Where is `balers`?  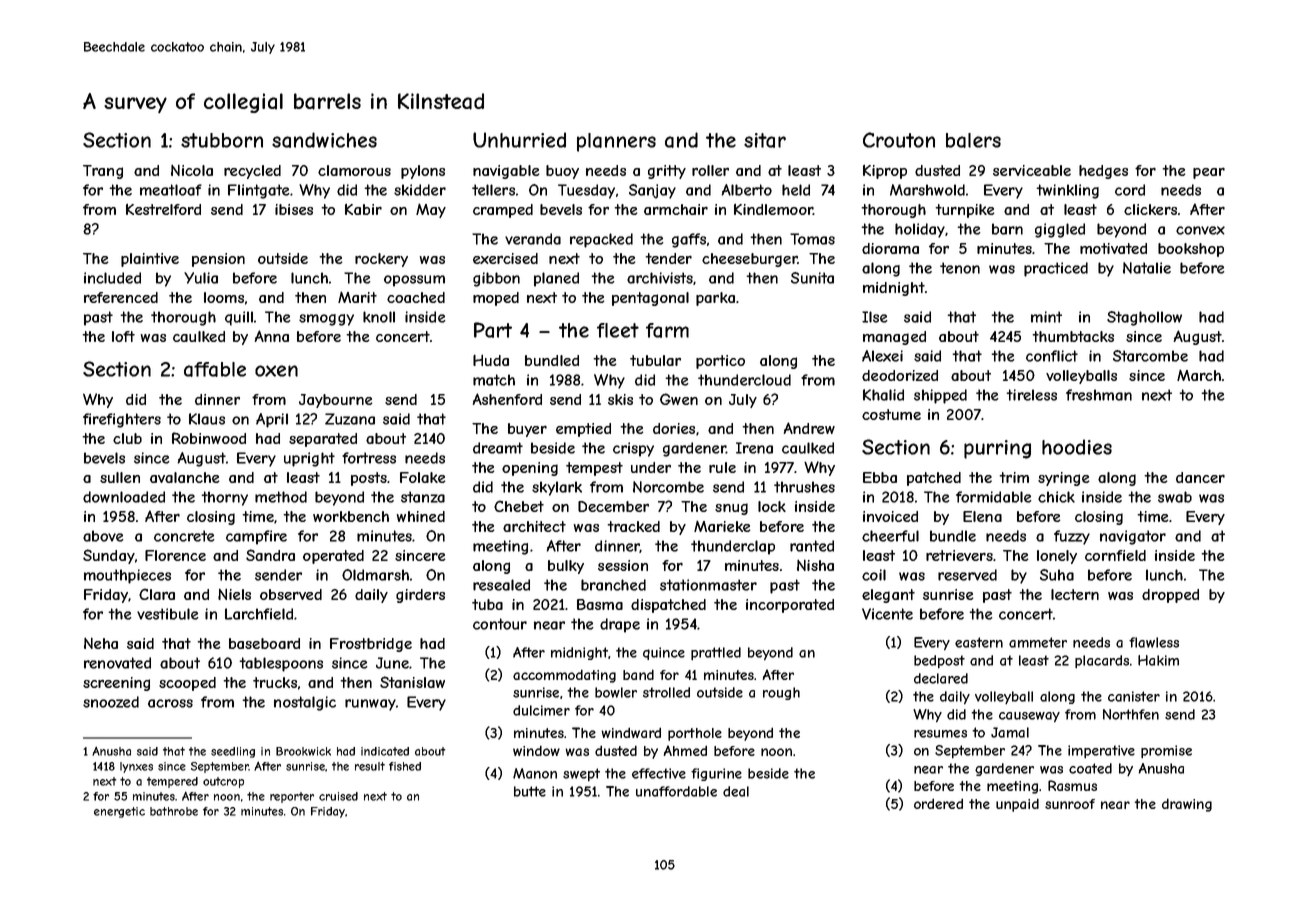 balers is located at coordinates (973, 140).
